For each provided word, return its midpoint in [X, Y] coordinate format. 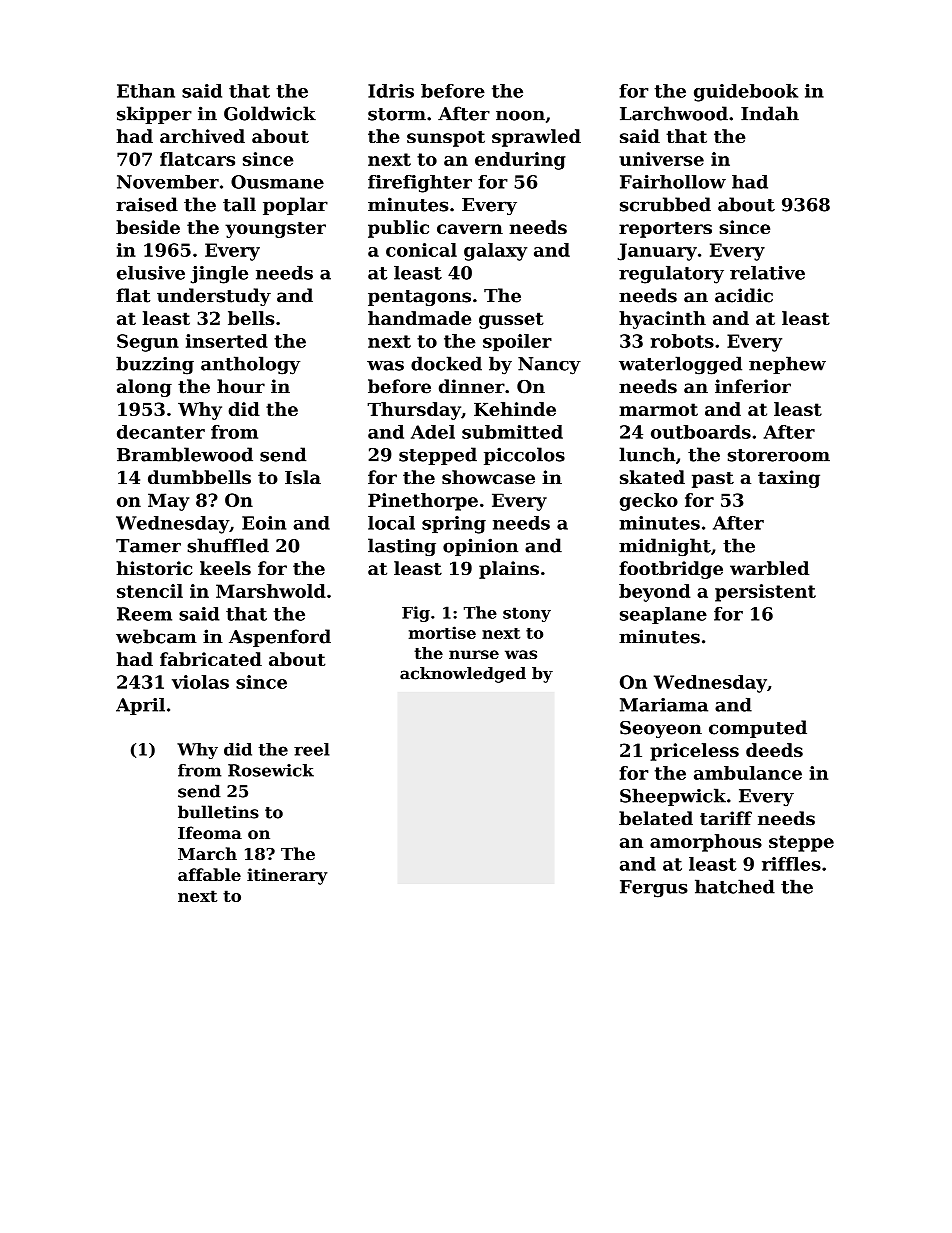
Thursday [414, 411]
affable [209, 874]
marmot [658, 409]
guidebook [746, 93]
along [144, 388]
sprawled [536, 138]
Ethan [146, 91]
